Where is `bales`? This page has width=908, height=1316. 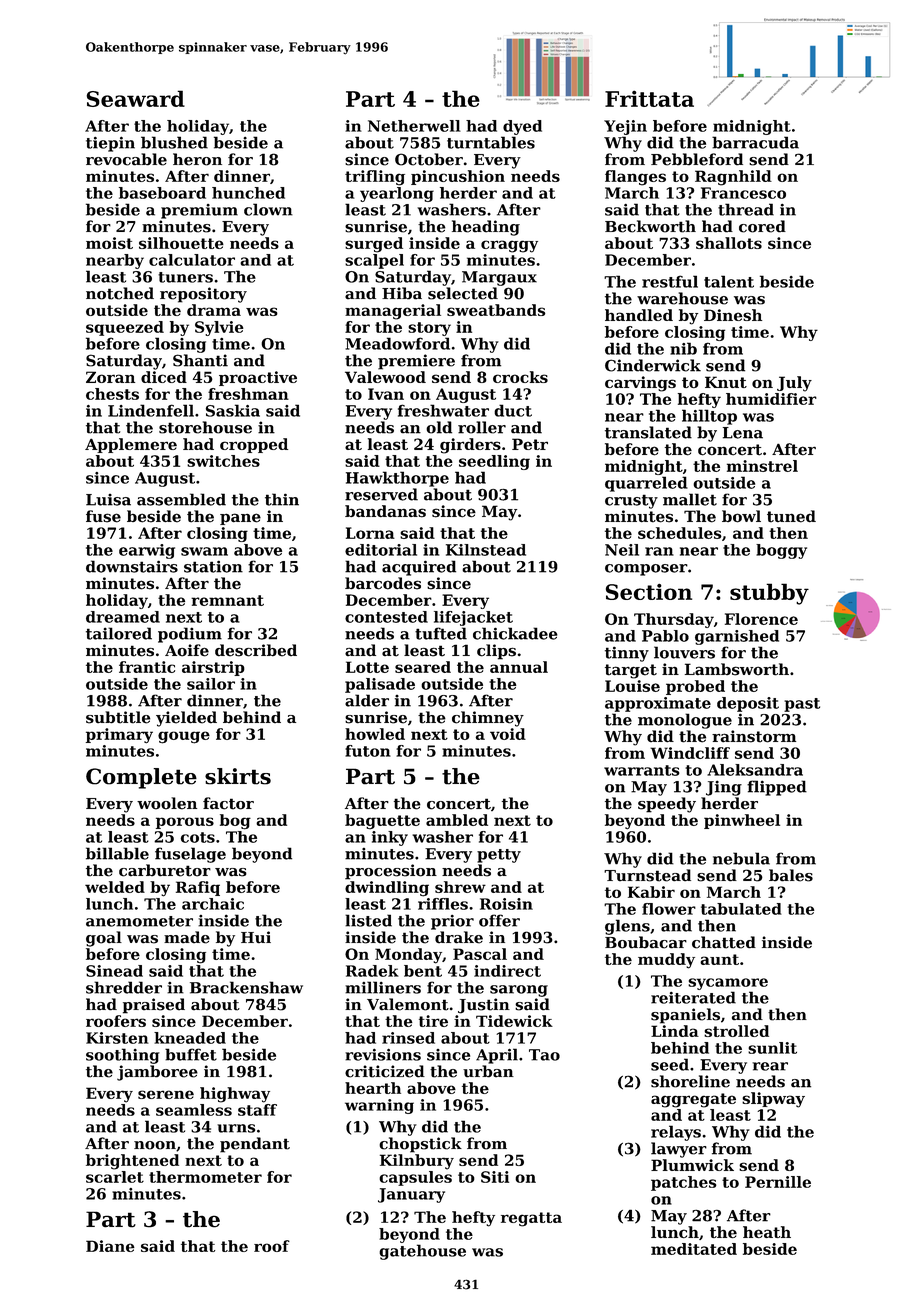
bales is located at coordinates (791, 875).
